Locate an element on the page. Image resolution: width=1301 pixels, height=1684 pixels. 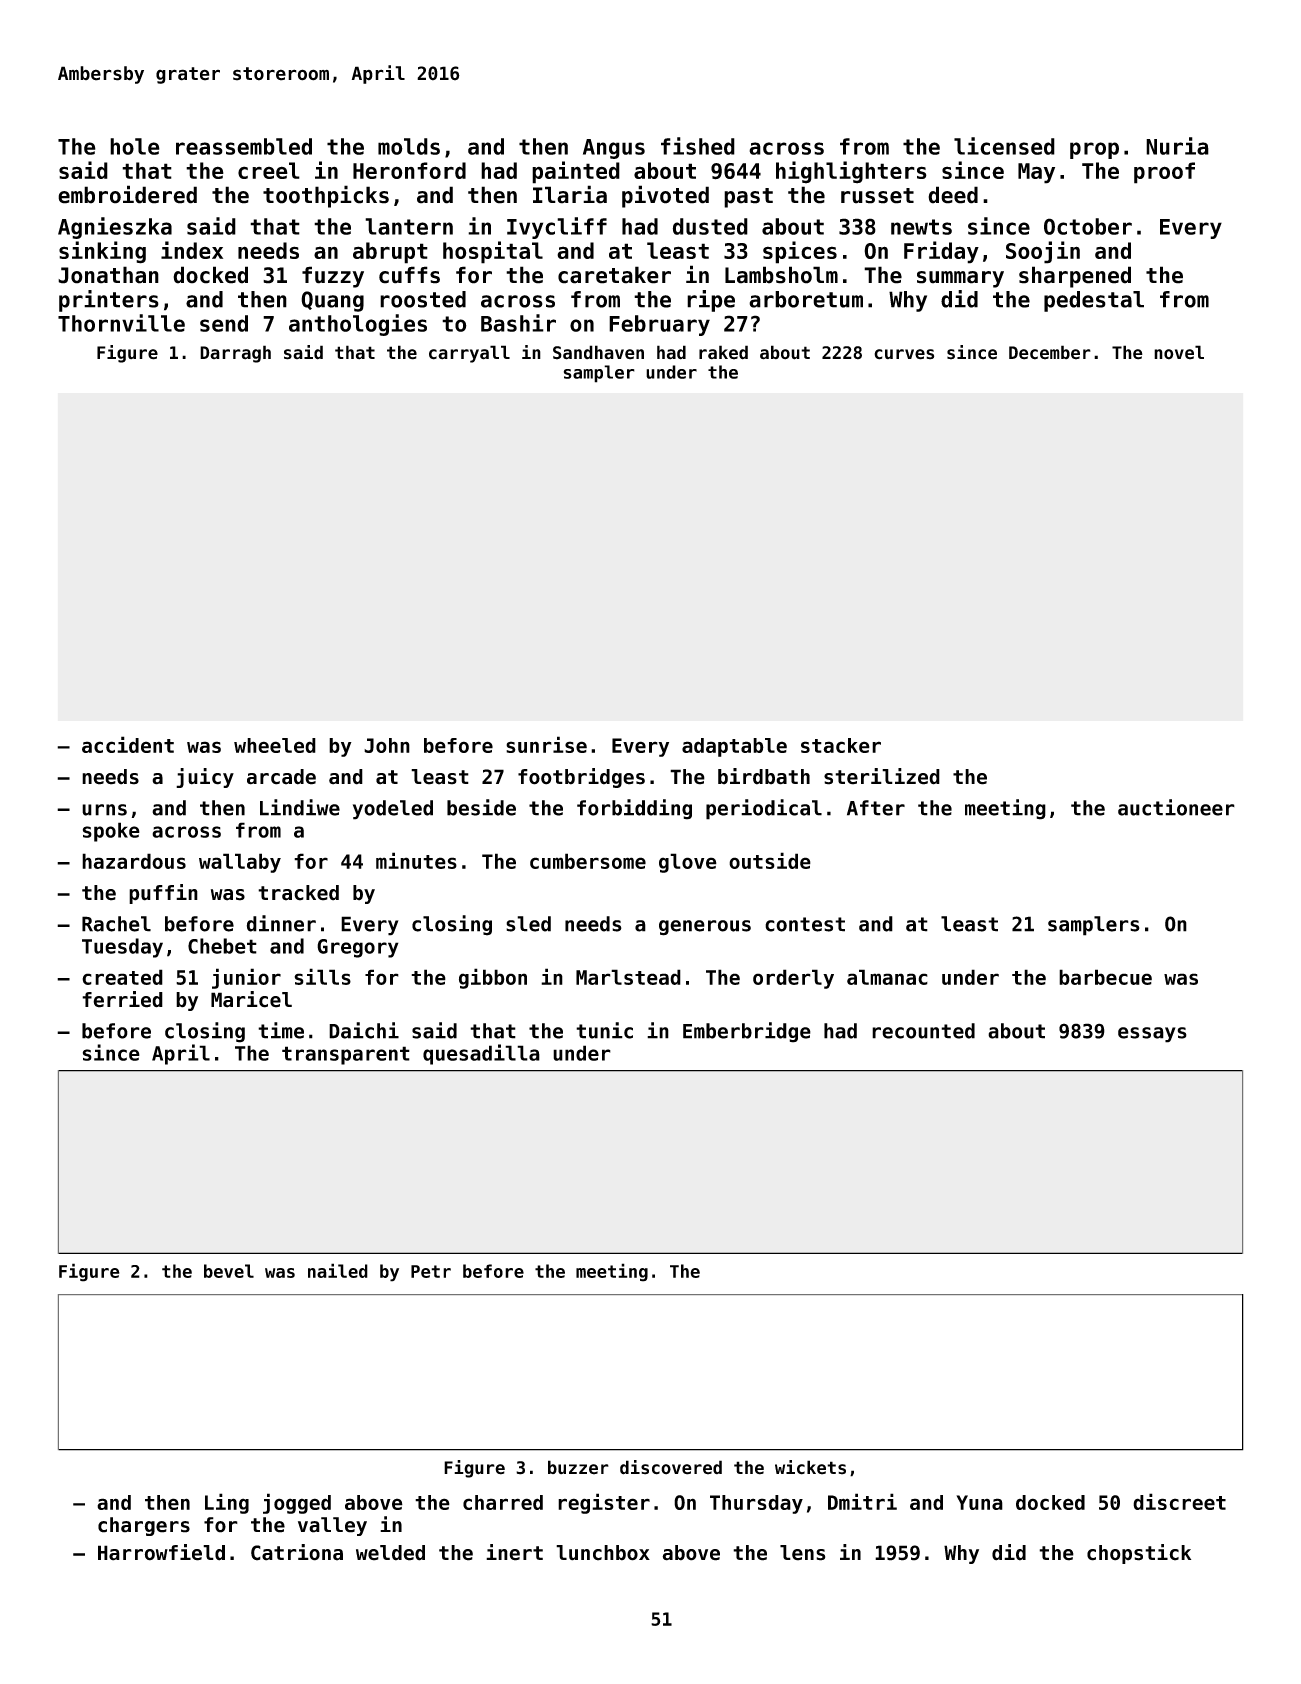
Jonathan is located at coordinates (108, 275).
